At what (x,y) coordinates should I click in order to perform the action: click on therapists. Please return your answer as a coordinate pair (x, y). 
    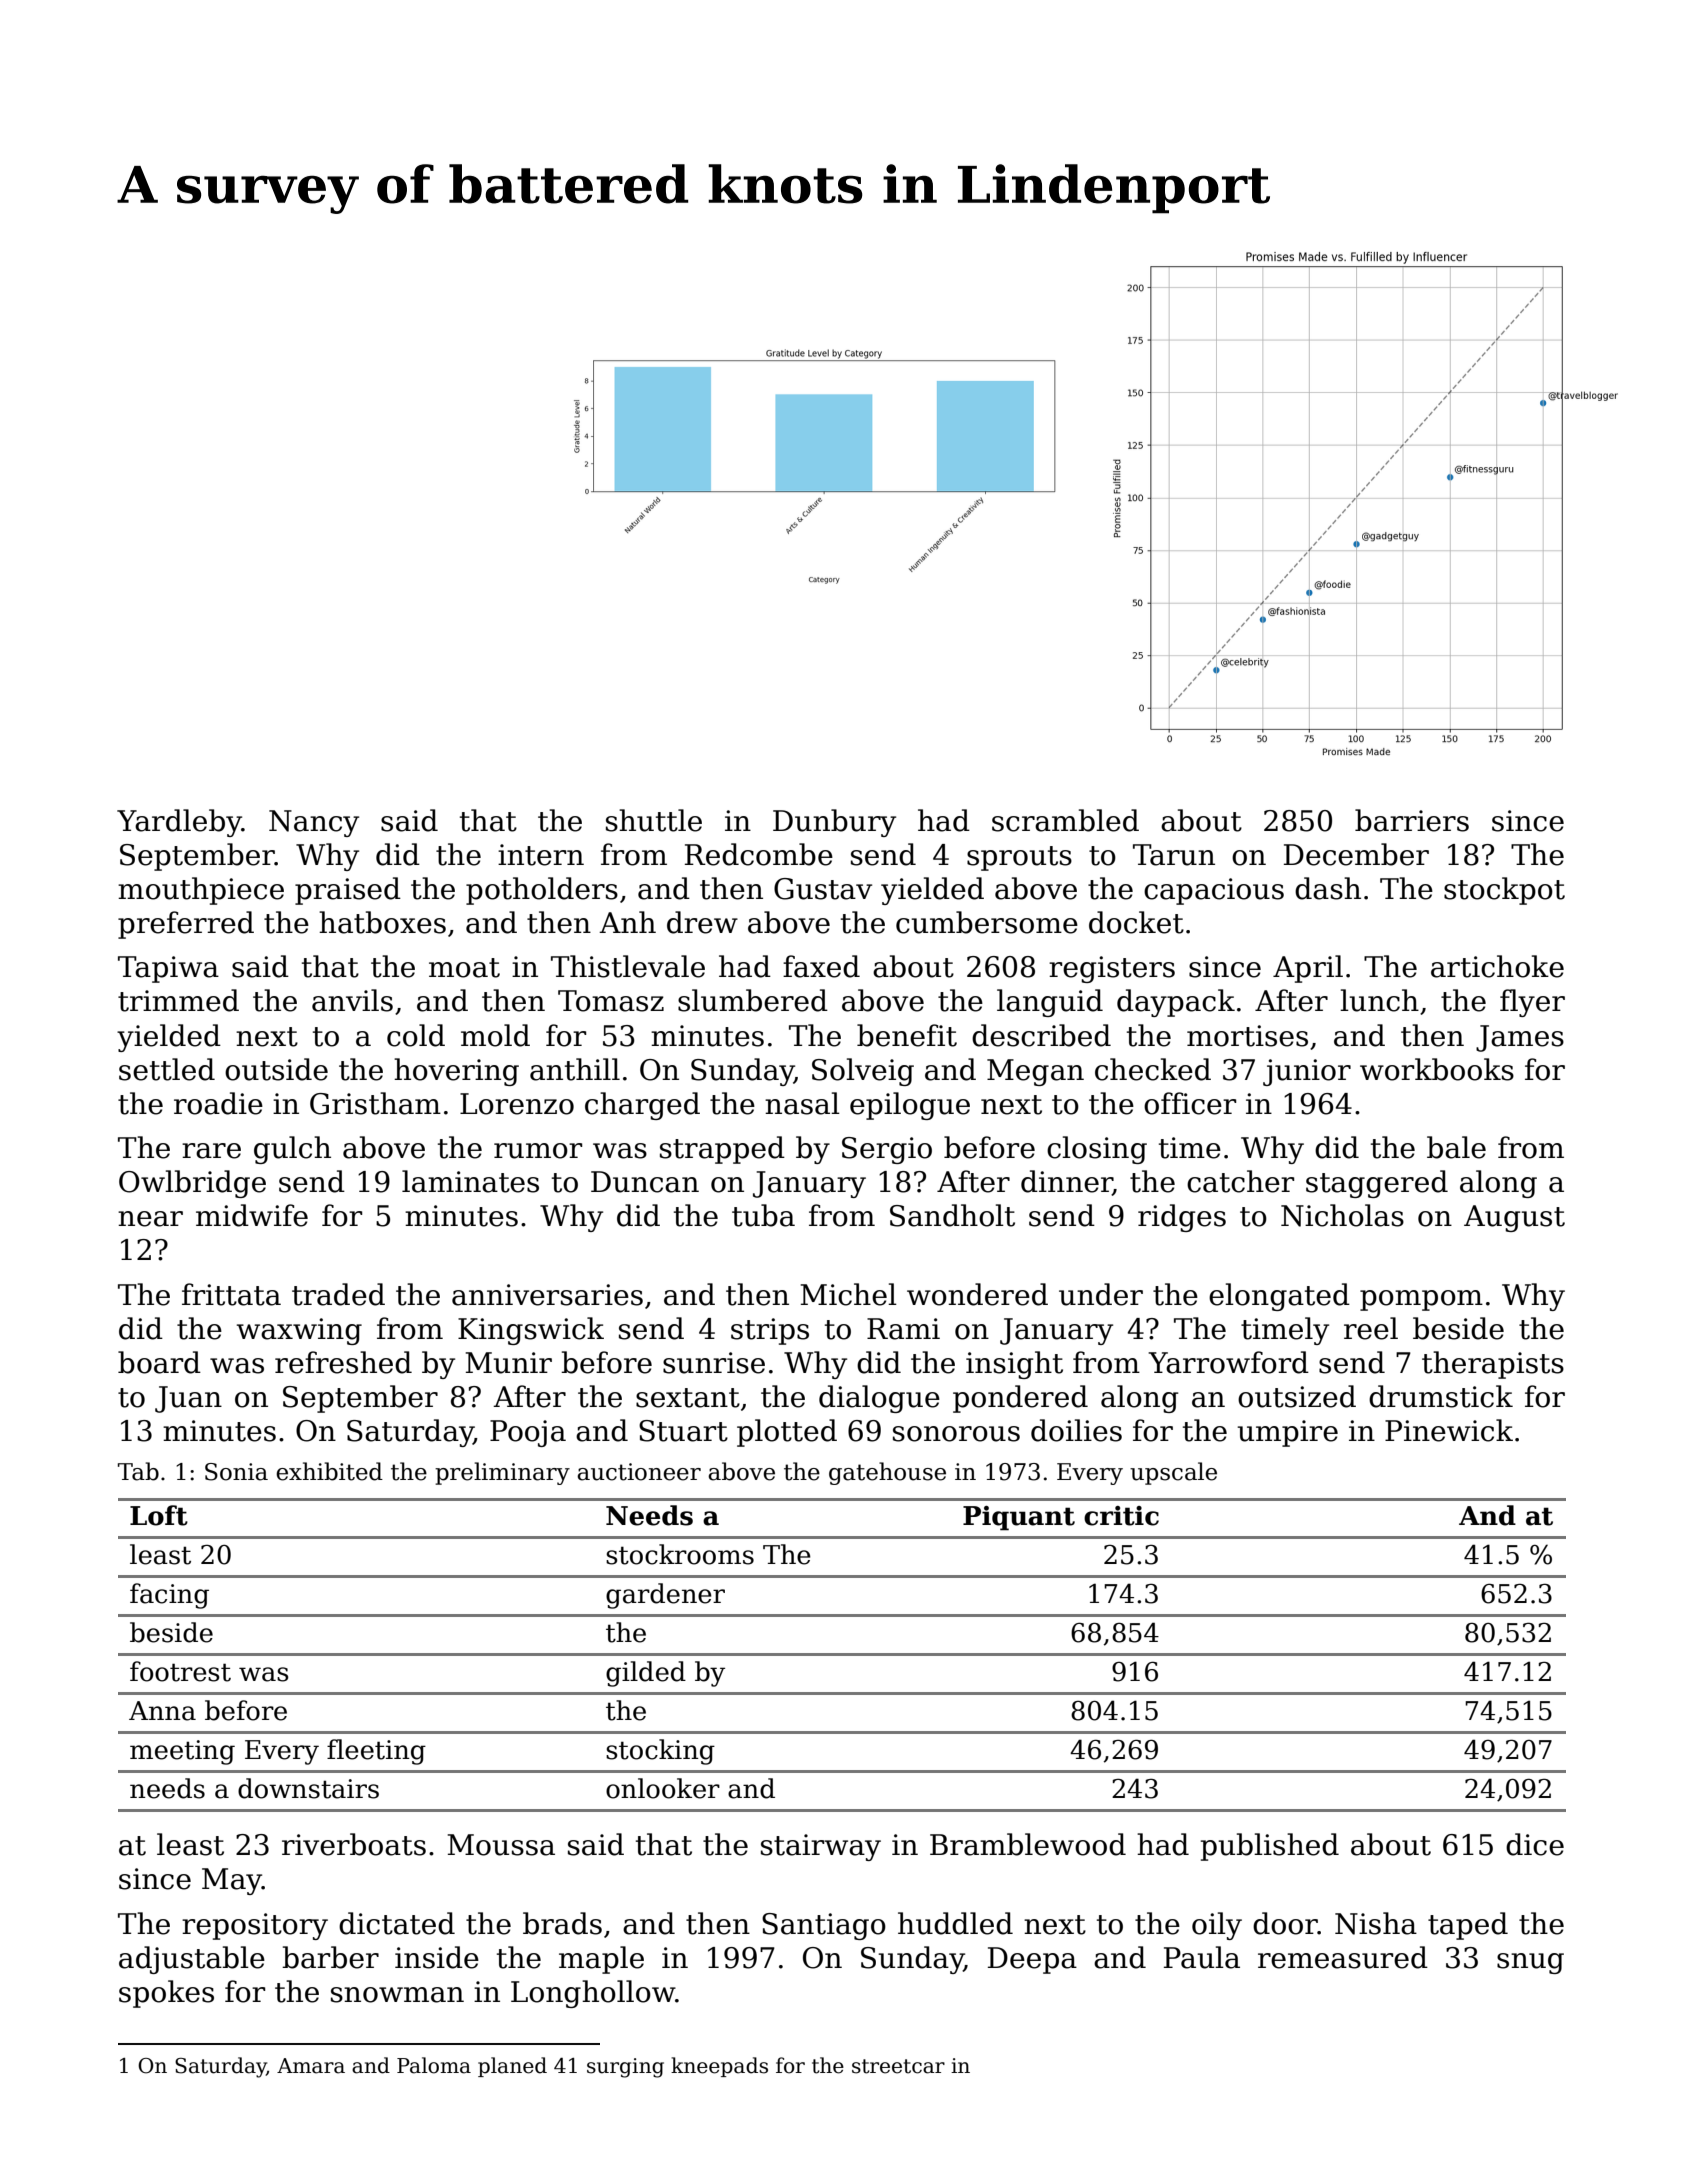
    Looking at the image, I should click on (1493, 1365).
